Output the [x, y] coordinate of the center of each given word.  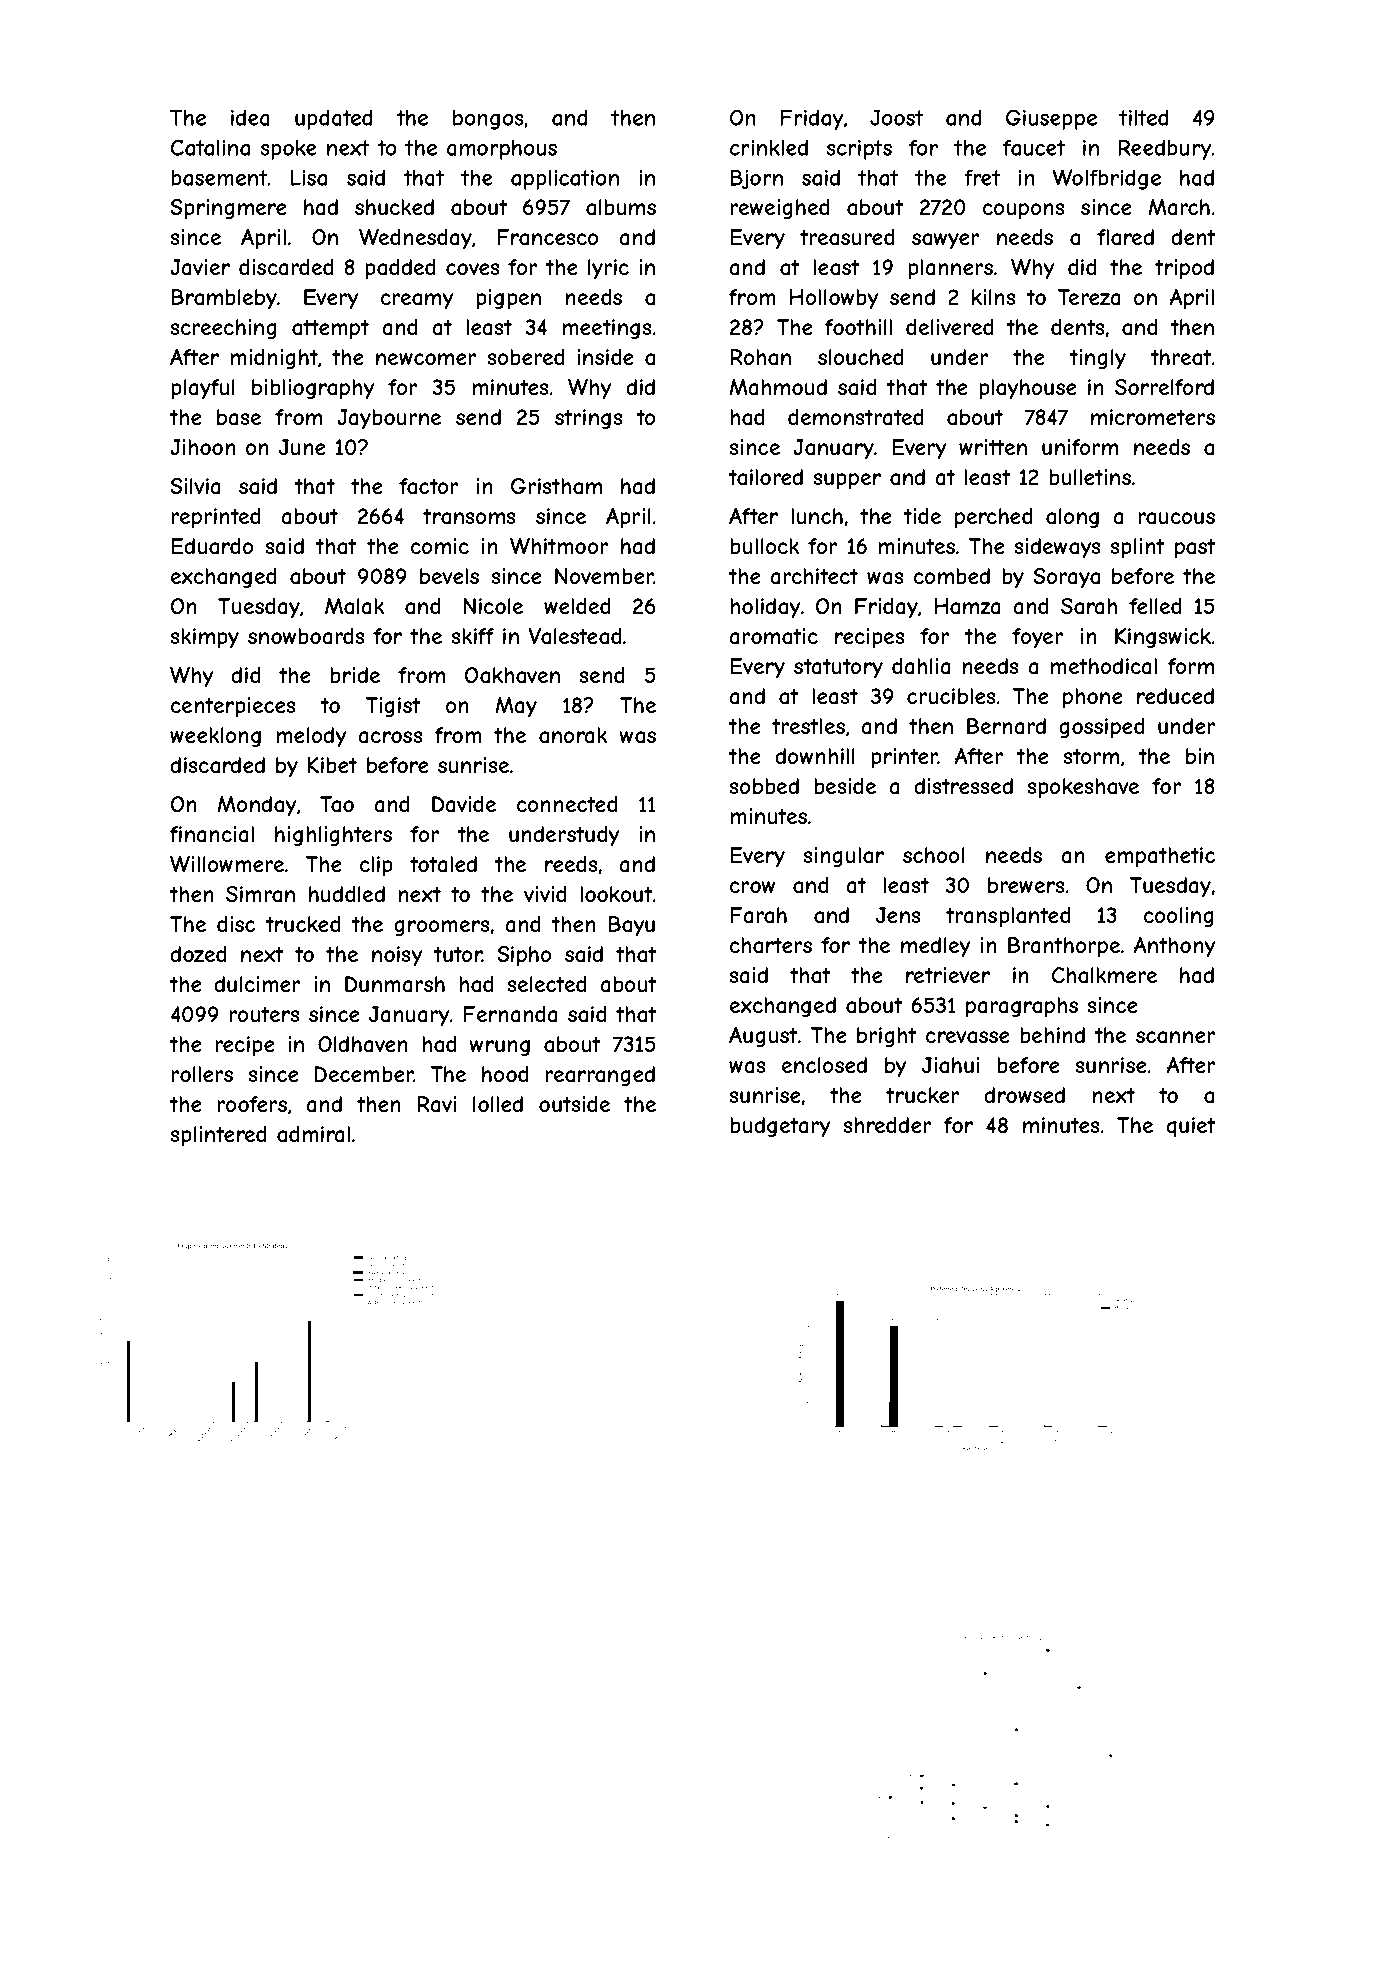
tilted [1144, 117]
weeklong [215, 737]
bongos [488, 120]
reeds [571, 864]
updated [334, 119]
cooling [1179, 917]
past [1195, 548]
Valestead [575, 636]
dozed [199, 954]
